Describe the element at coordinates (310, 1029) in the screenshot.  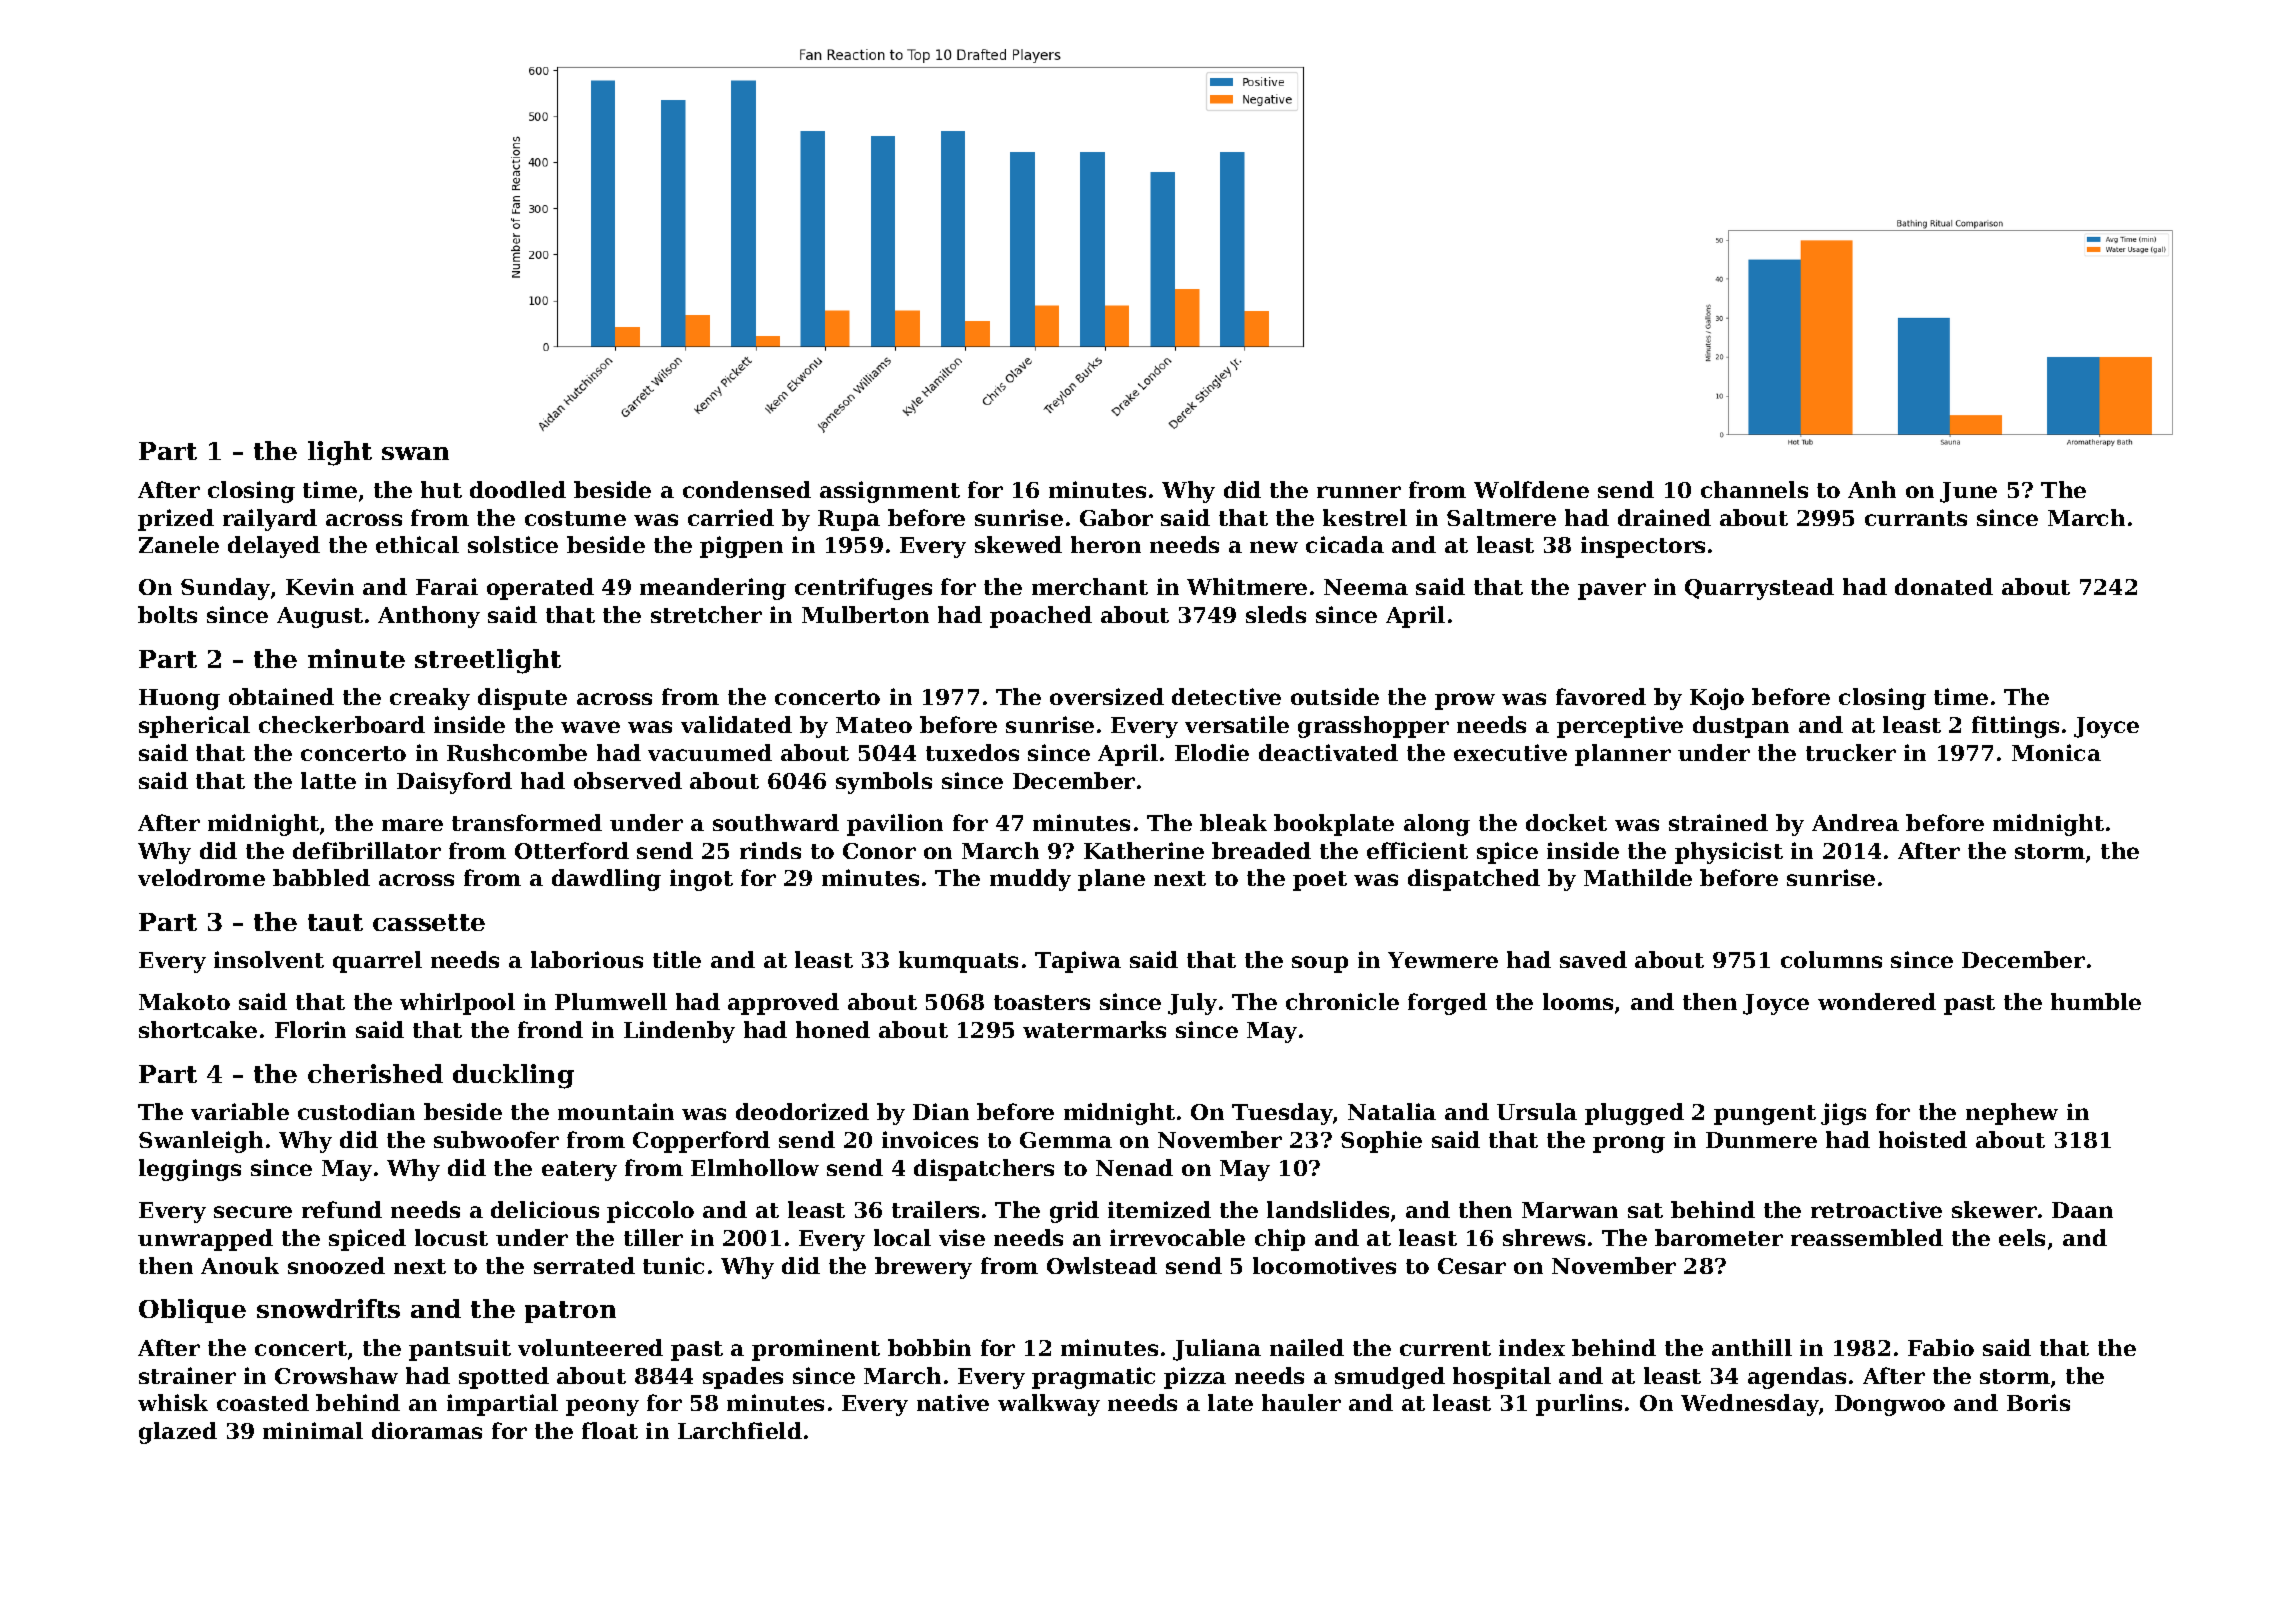
I see `Florin` at that location.
